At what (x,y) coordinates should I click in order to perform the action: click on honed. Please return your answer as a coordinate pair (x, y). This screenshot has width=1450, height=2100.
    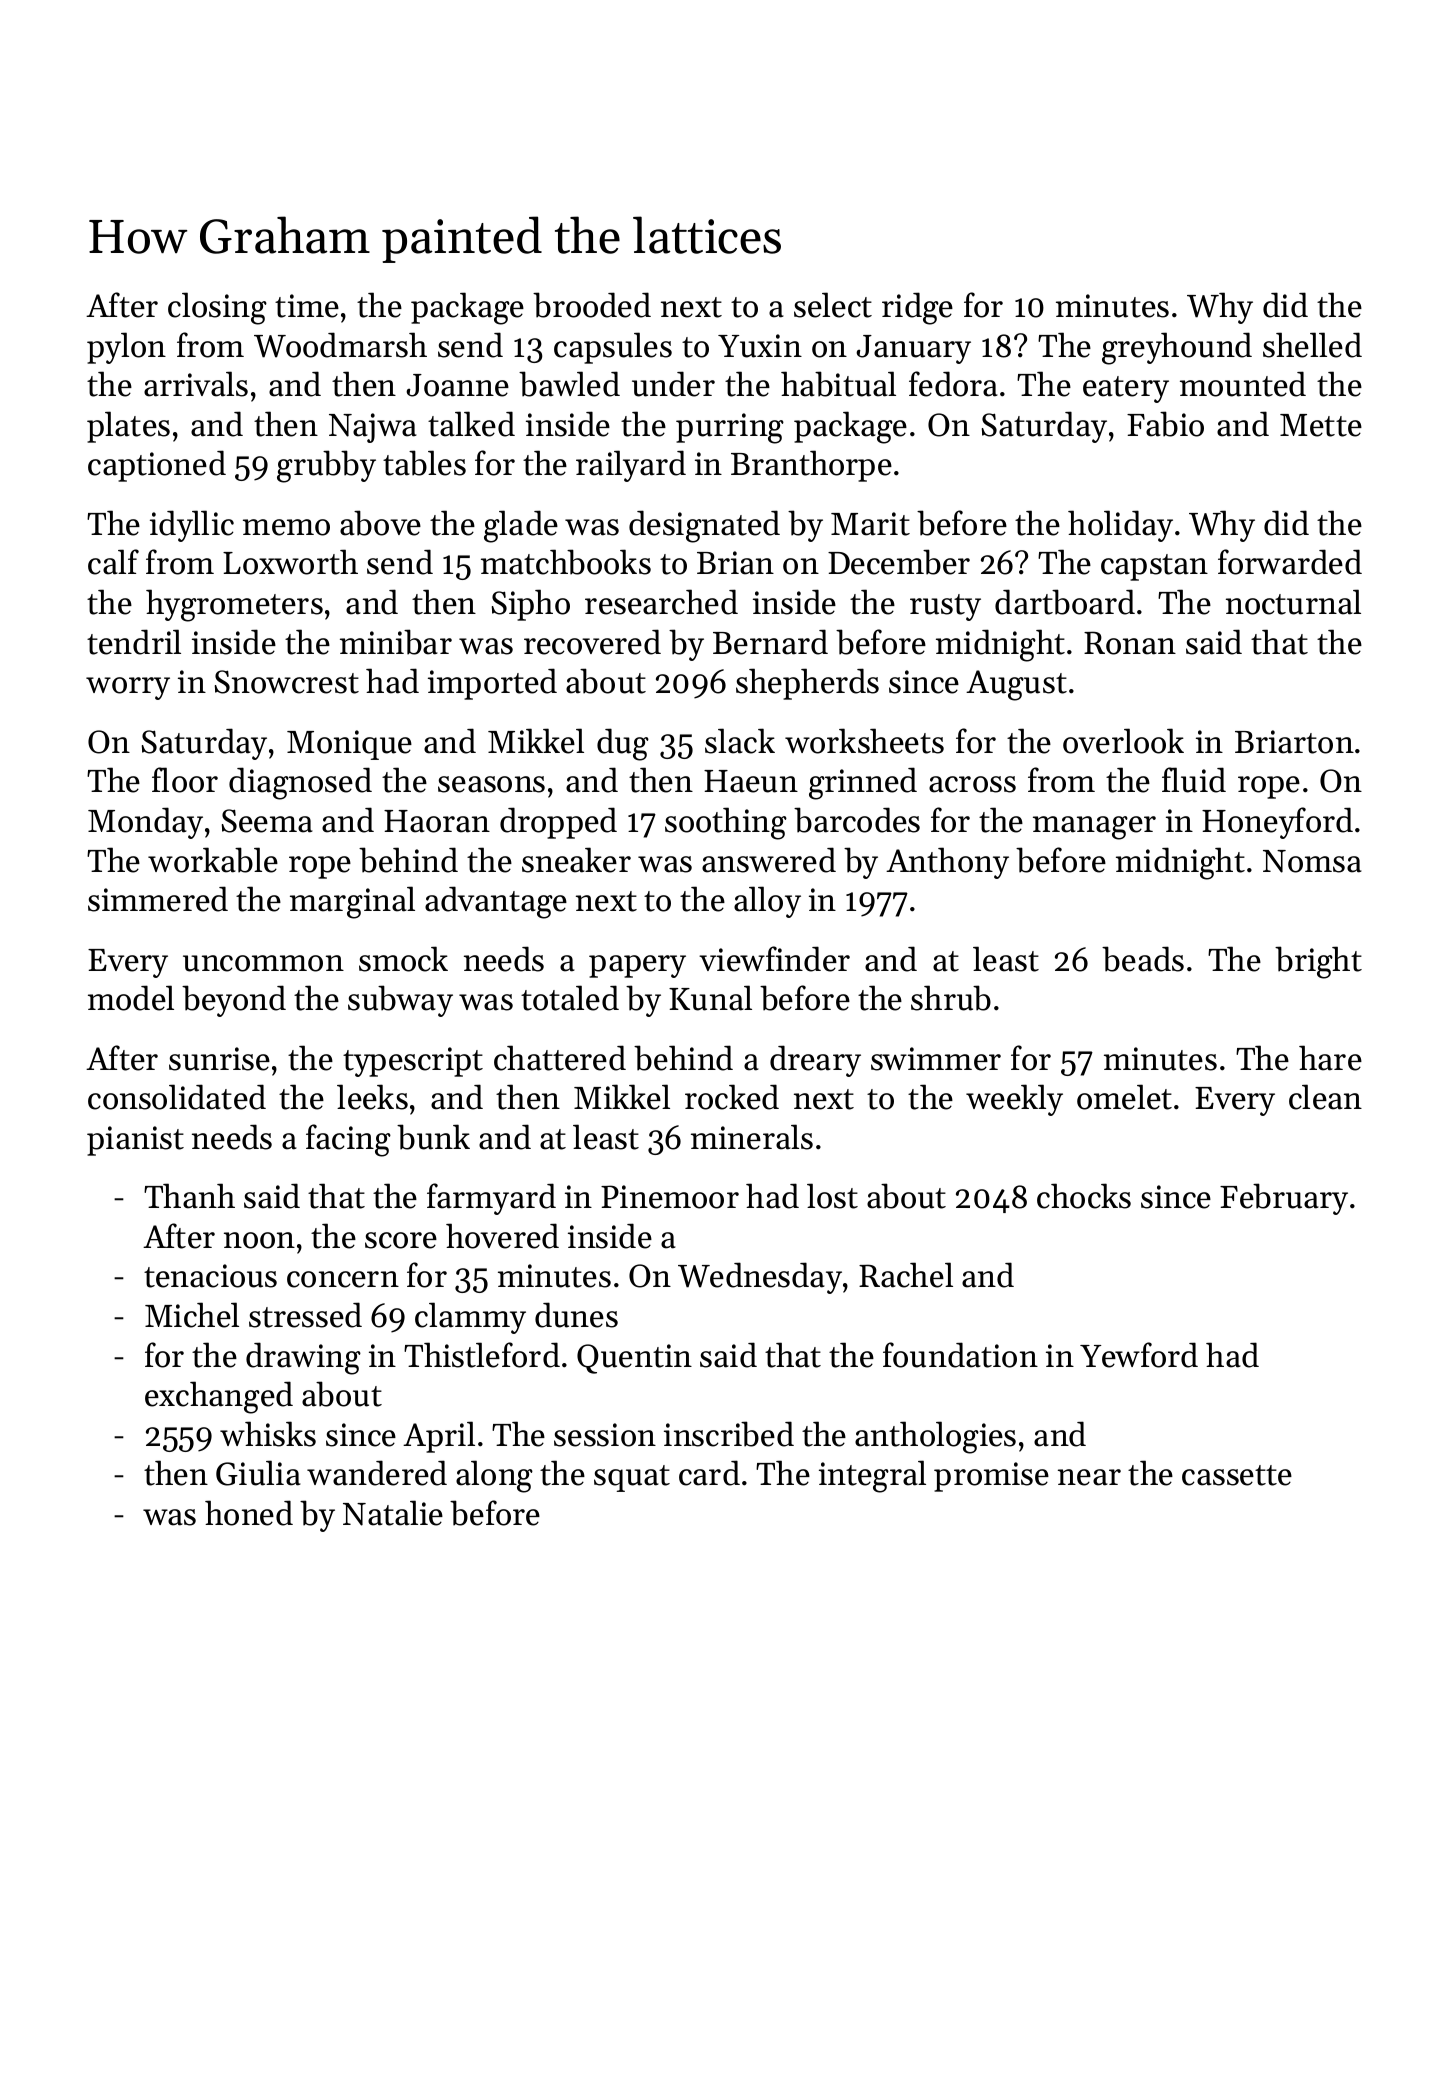
    Looking at the image, I should click on (249, 1513).
